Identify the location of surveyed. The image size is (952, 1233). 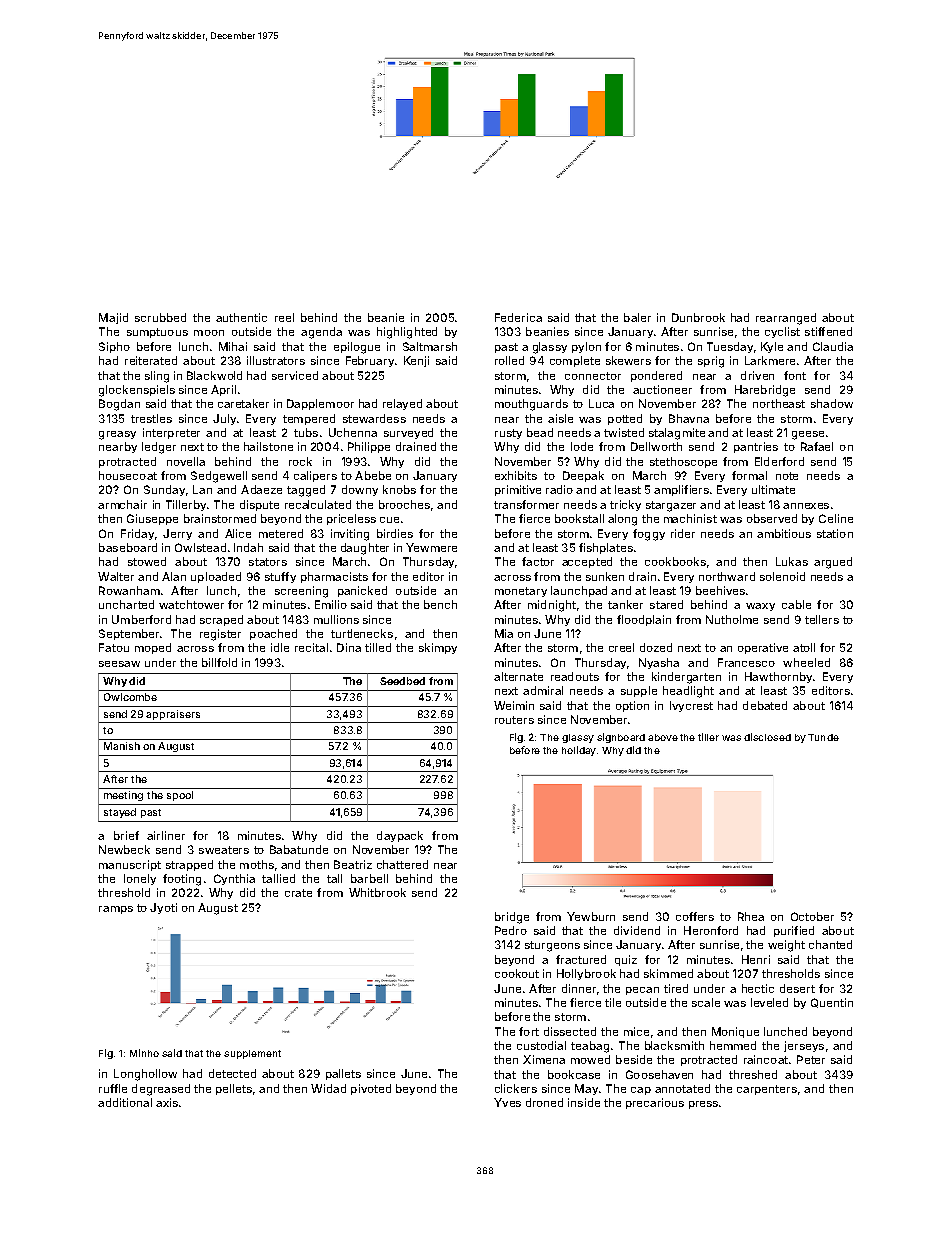
(408, 433).
